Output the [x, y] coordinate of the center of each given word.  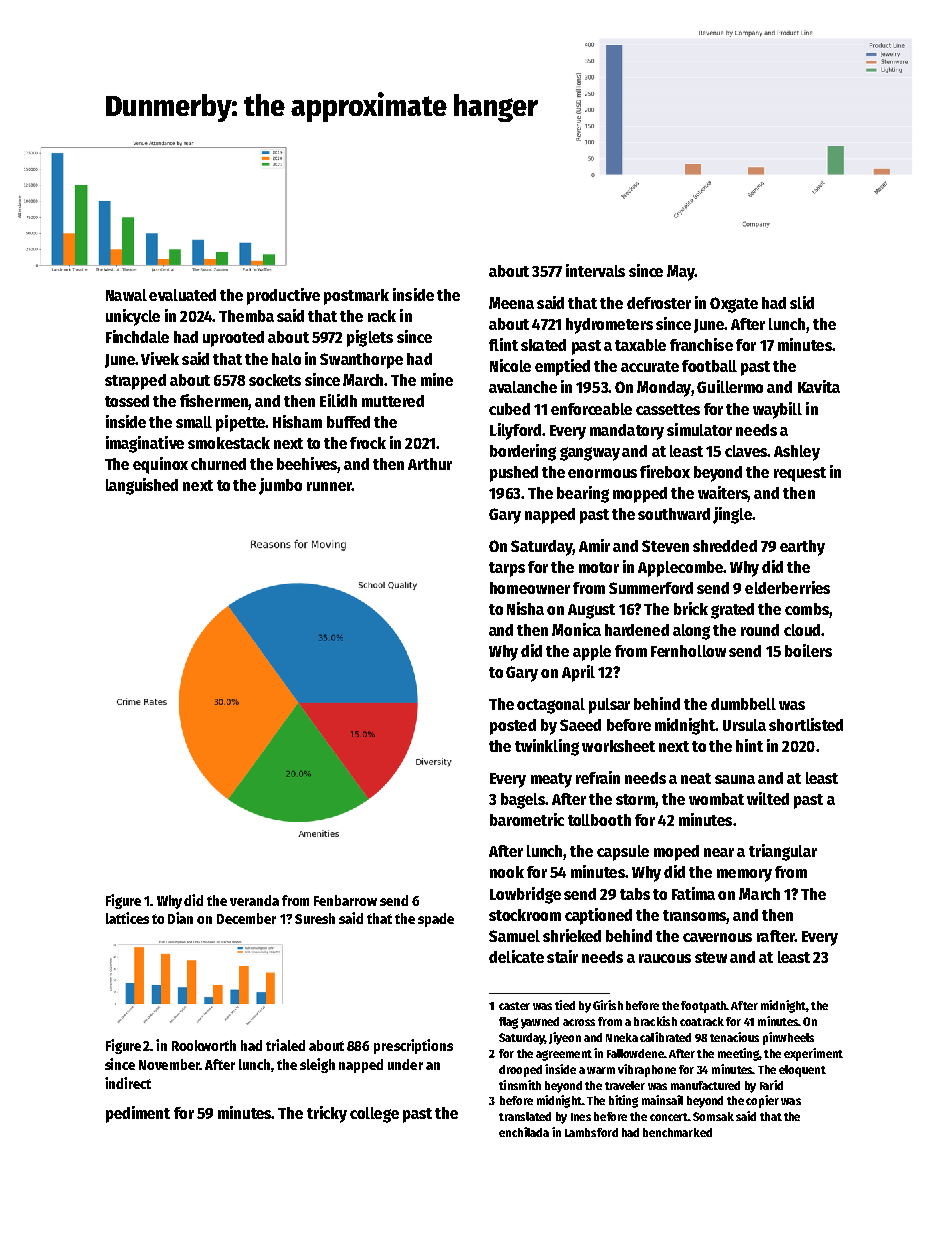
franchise [701, 344]
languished [142, 486]
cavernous [717, 937]
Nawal [126, 295]
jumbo [280, 486]
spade [436, 920]
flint [503, 344]
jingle [732, 515]
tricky [327, 1114]
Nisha [525, 608]
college [374, 1115]
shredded [725, 546]
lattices [127, 918]
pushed [514, 474]
